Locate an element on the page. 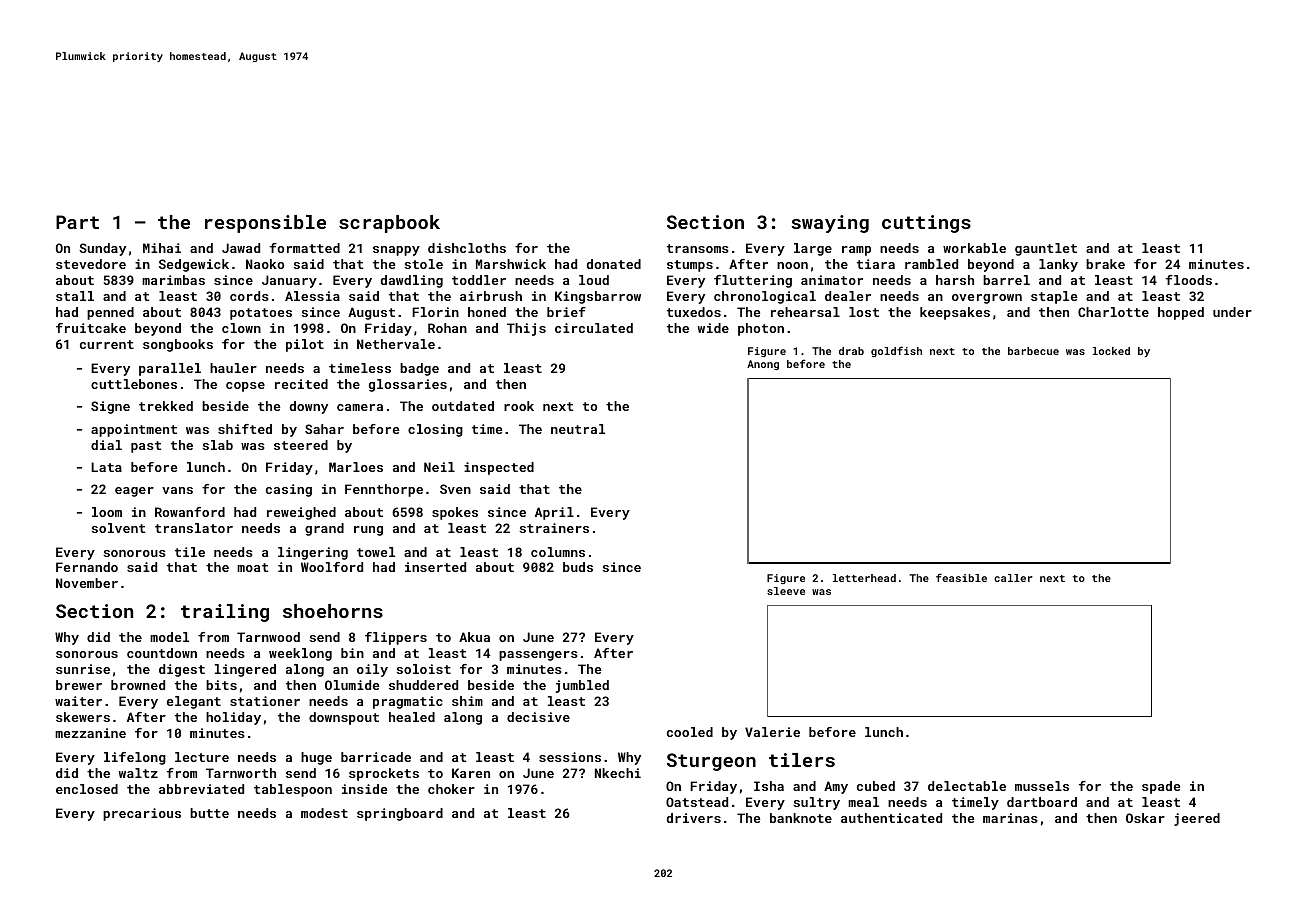 This document has width=1308, height=924. locked is located at coordinates (1111, 351).
